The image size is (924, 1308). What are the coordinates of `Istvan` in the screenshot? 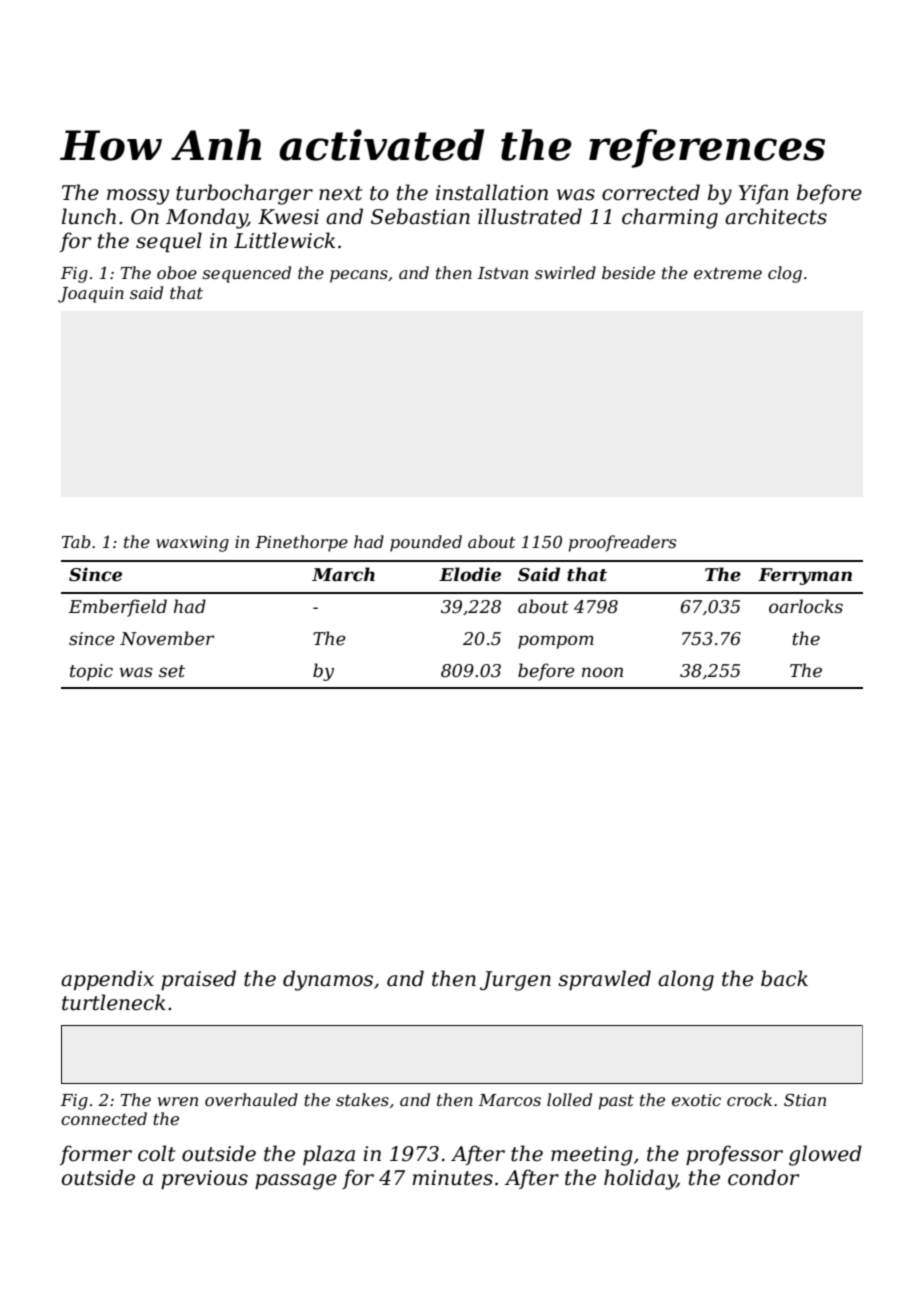 It's located at (503, 273).
